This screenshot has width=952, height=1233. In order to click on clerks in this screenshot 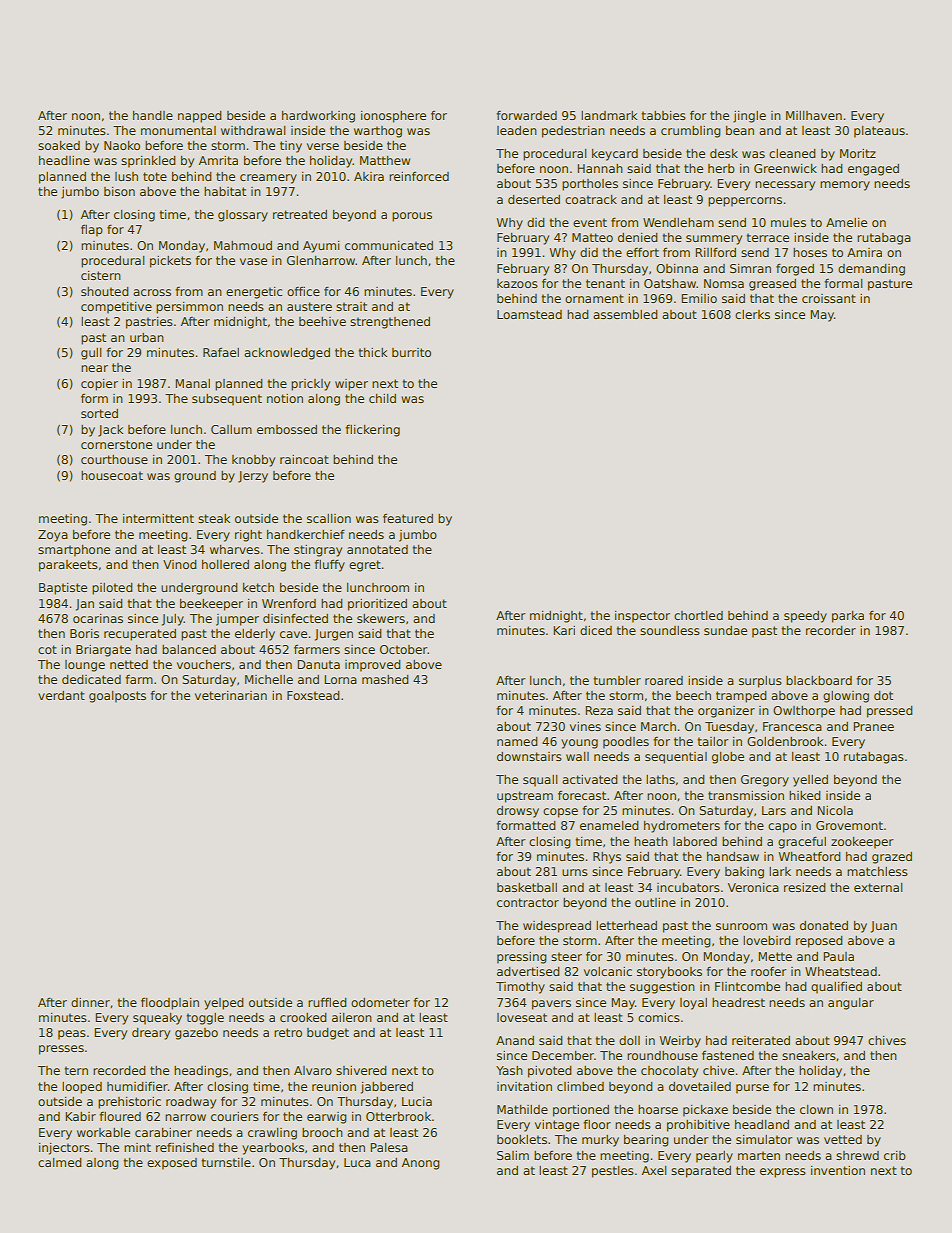, I will do `click(752, 314)`.
